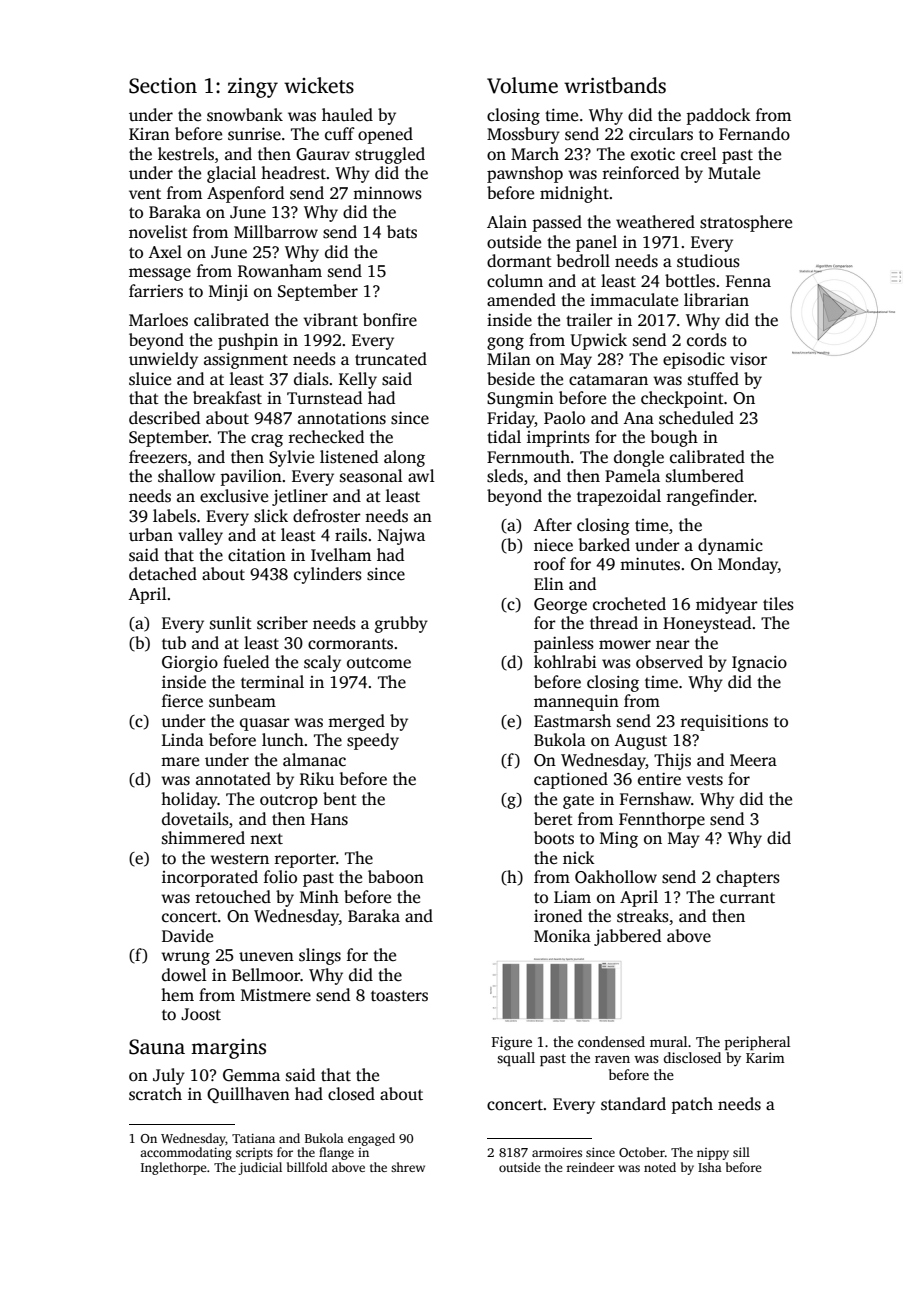 The height and width of the screenshot is (1314, 924). I want to click on noted, so click(660, 1167).
